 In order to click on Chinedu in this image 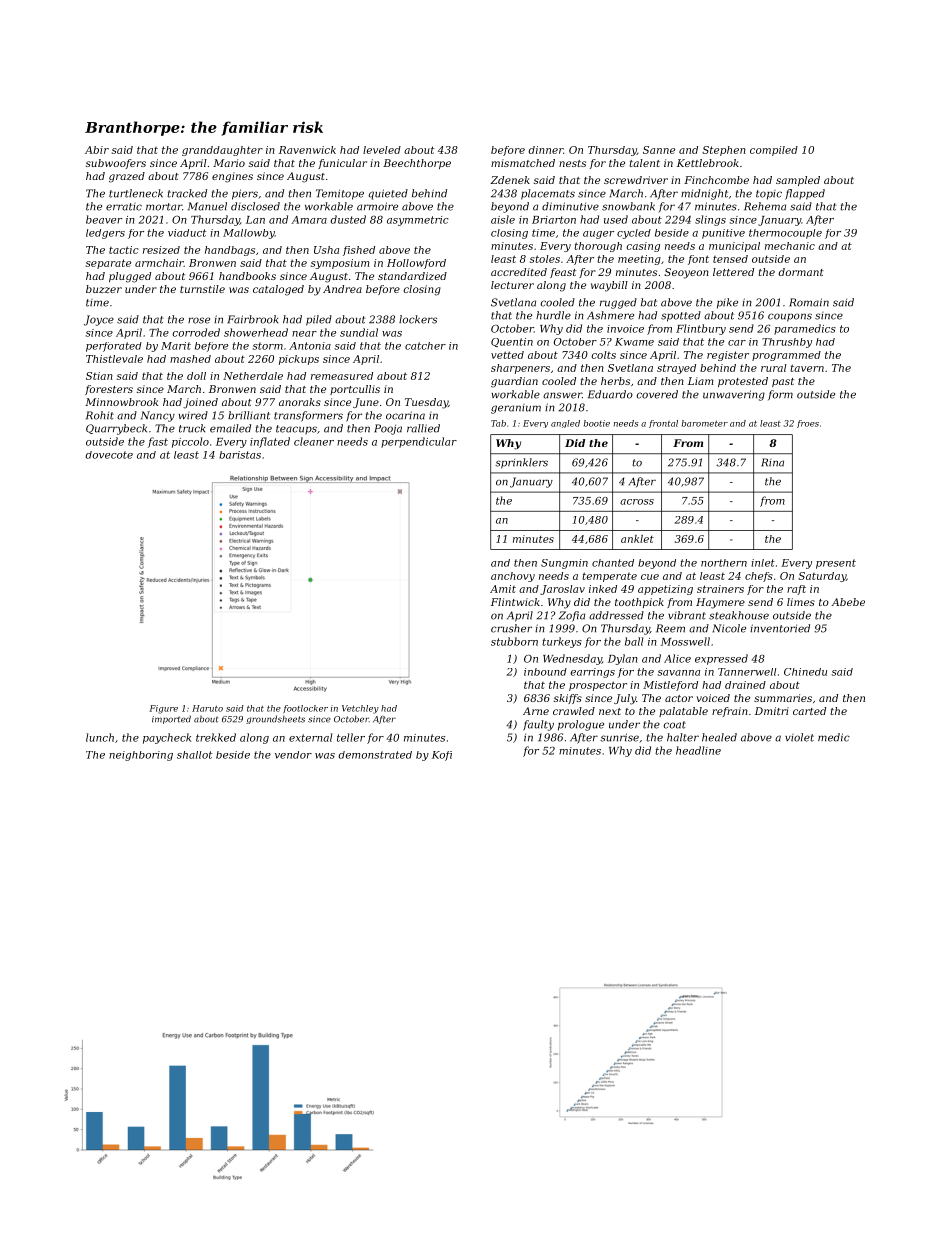, I will do `click(805, 672)`.
